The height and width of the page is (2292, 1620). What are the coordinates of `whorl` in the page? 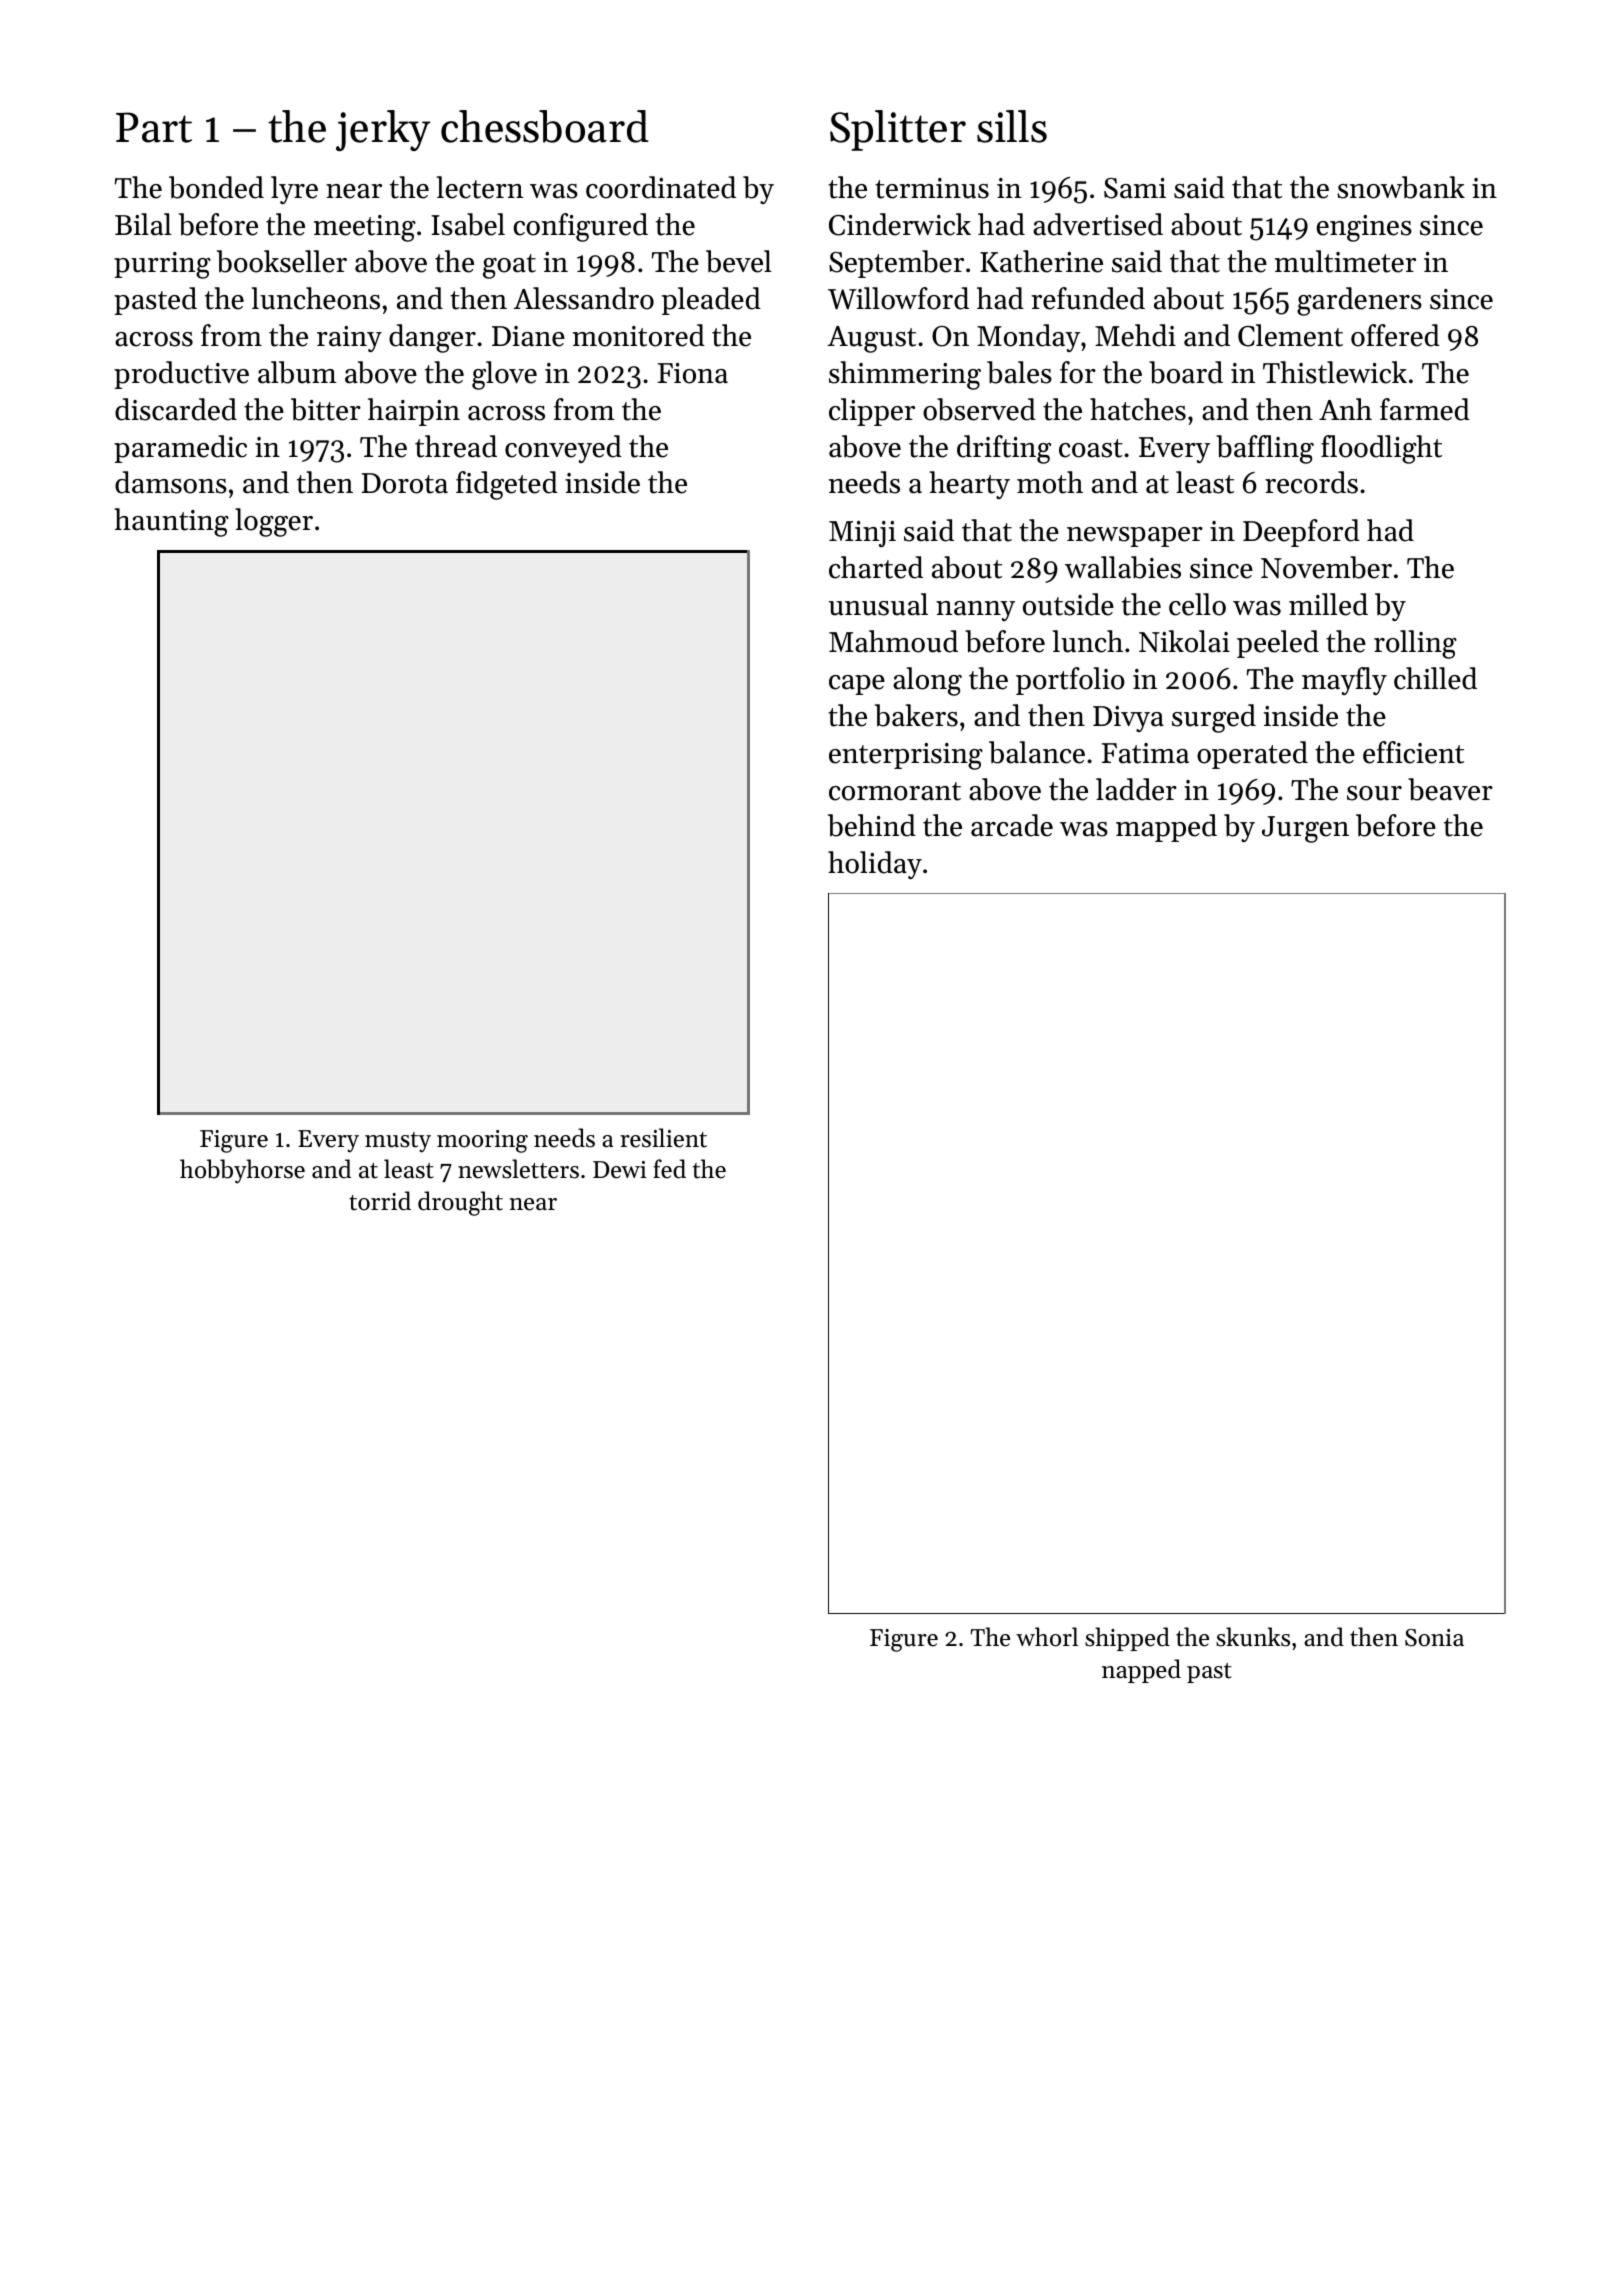 It's located at (1047, 1637).
